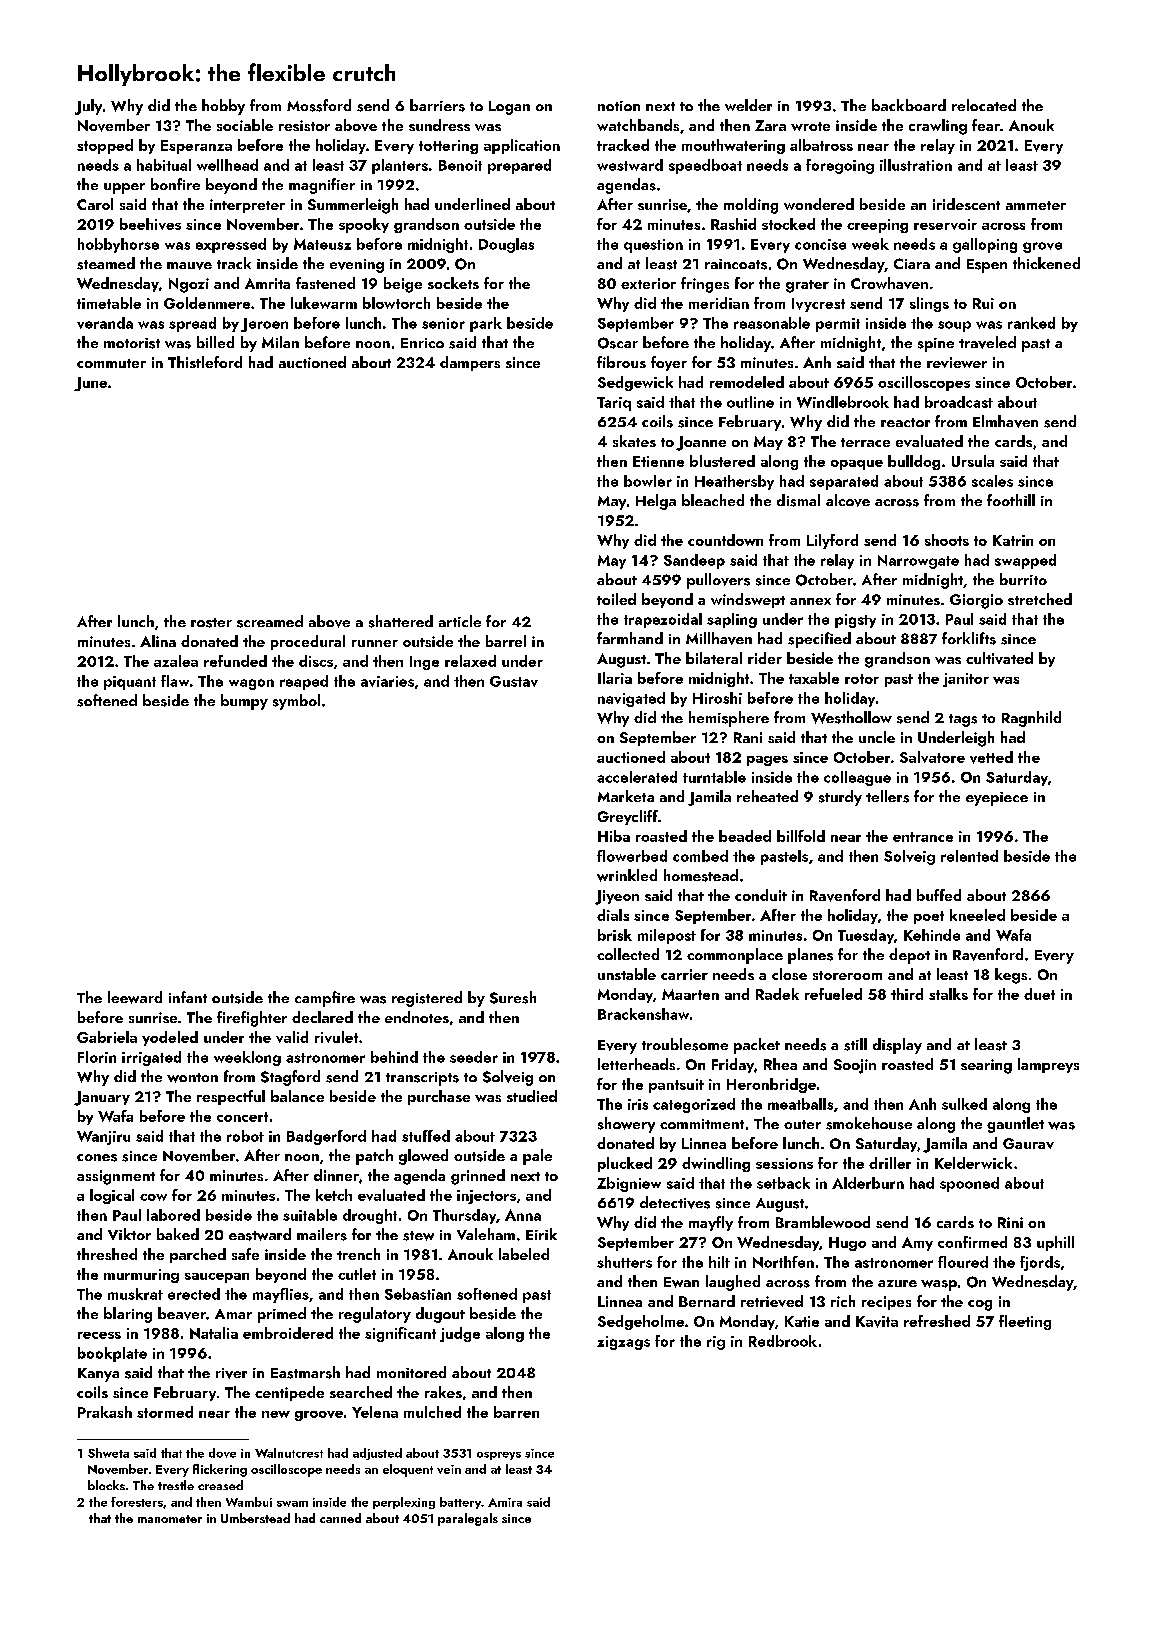 Image resolution: width=1158 pixels, height=1637 pixels. What do you see at coordinates (1031, 323) in the screenshot?
I see `ranked` at bounding box center [1031, 323].
